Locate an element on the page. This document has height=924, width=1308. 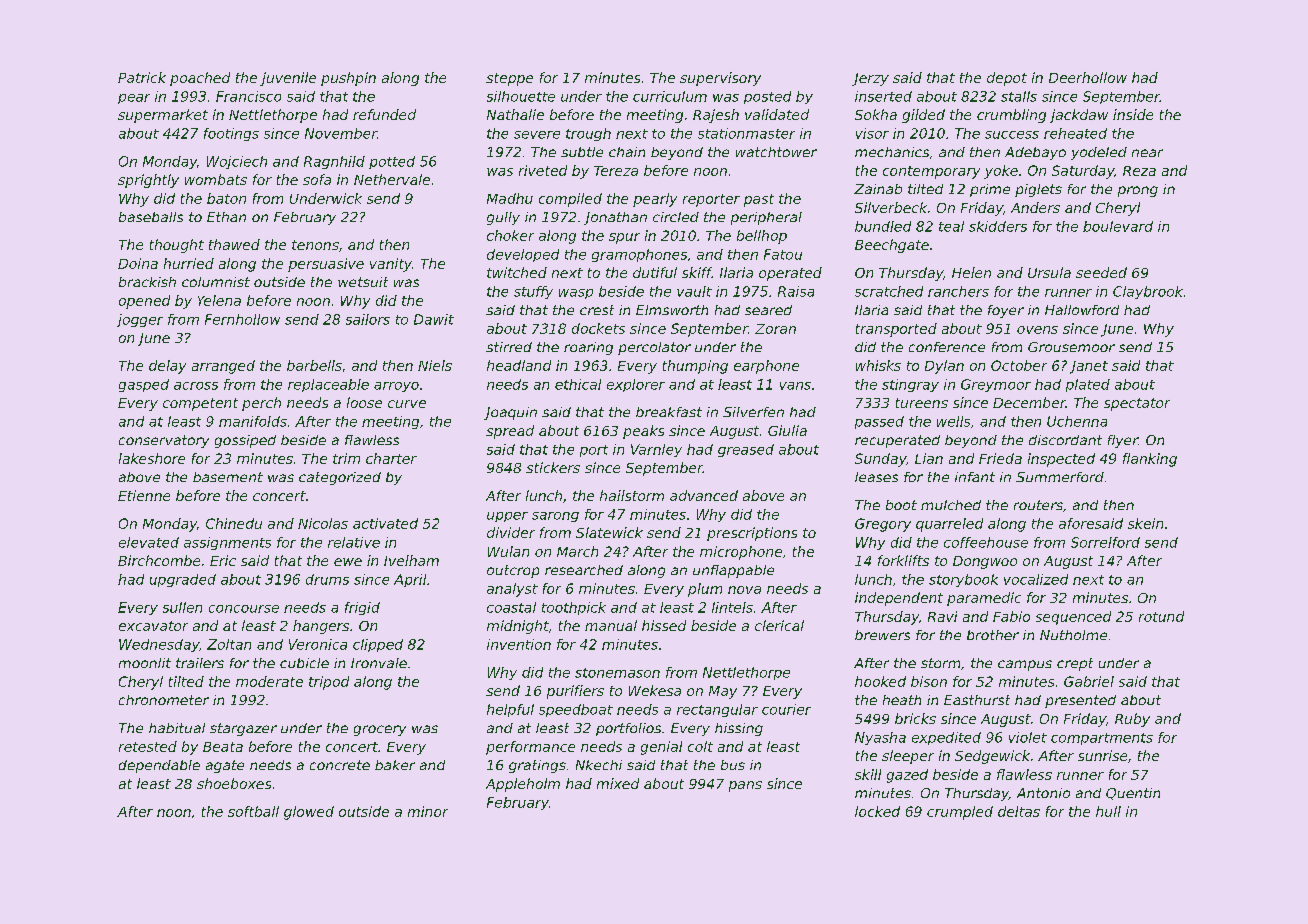
Jerzy is located at coordinates (870, 79).
